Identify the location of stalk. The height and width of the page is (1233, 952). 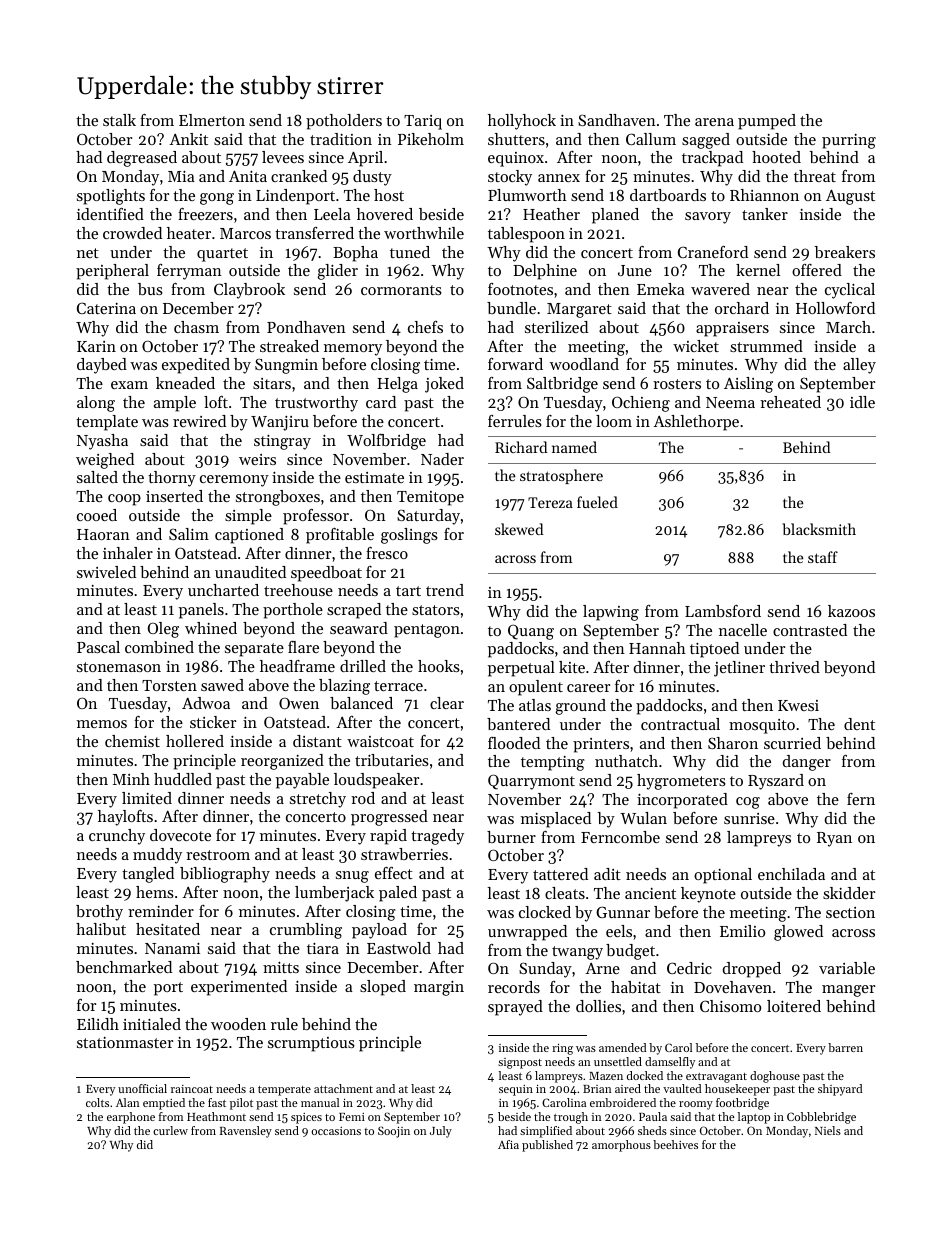
(119, 120).
